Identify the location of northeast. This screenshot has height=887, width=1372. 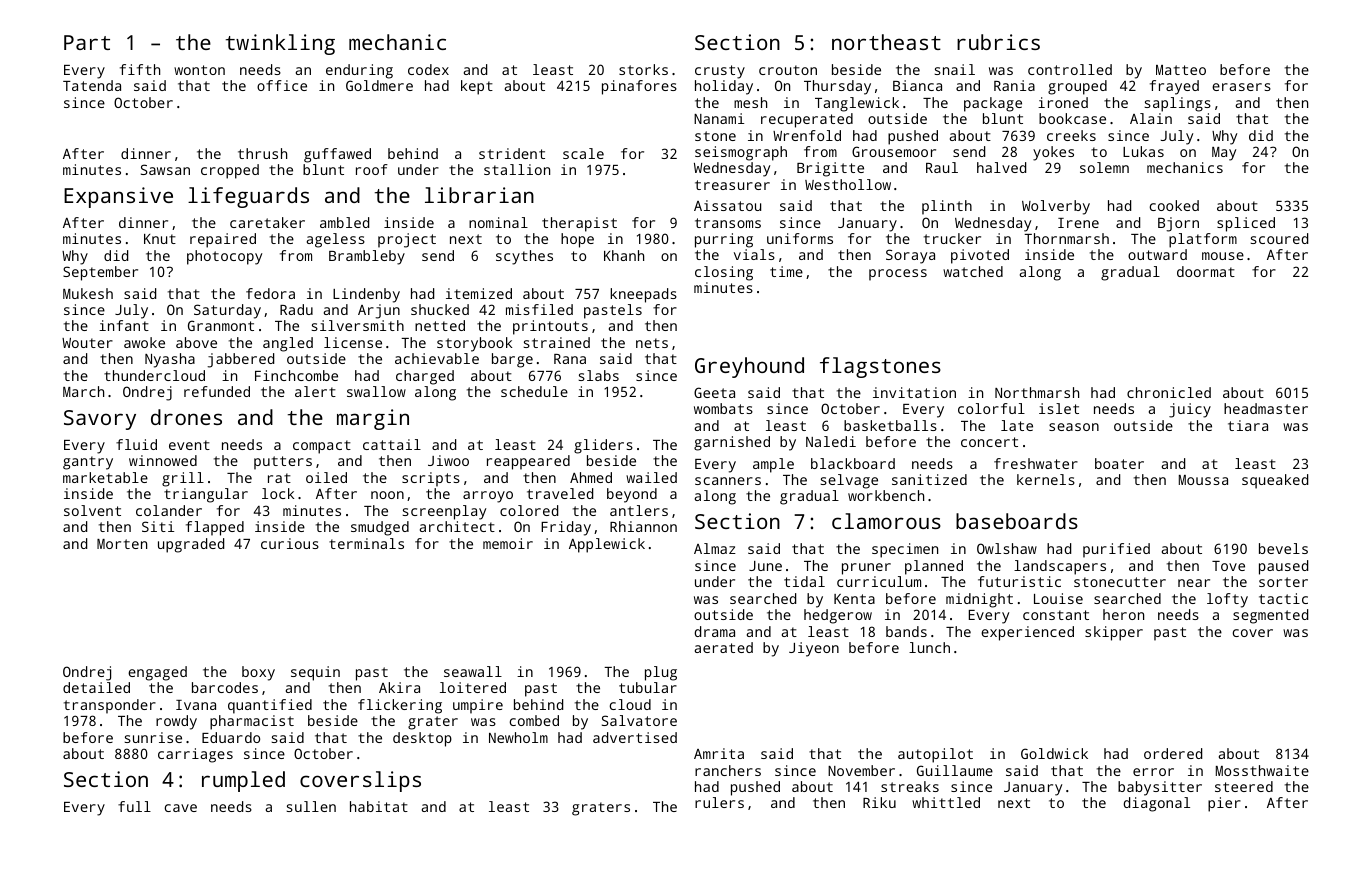
(886, 42).
